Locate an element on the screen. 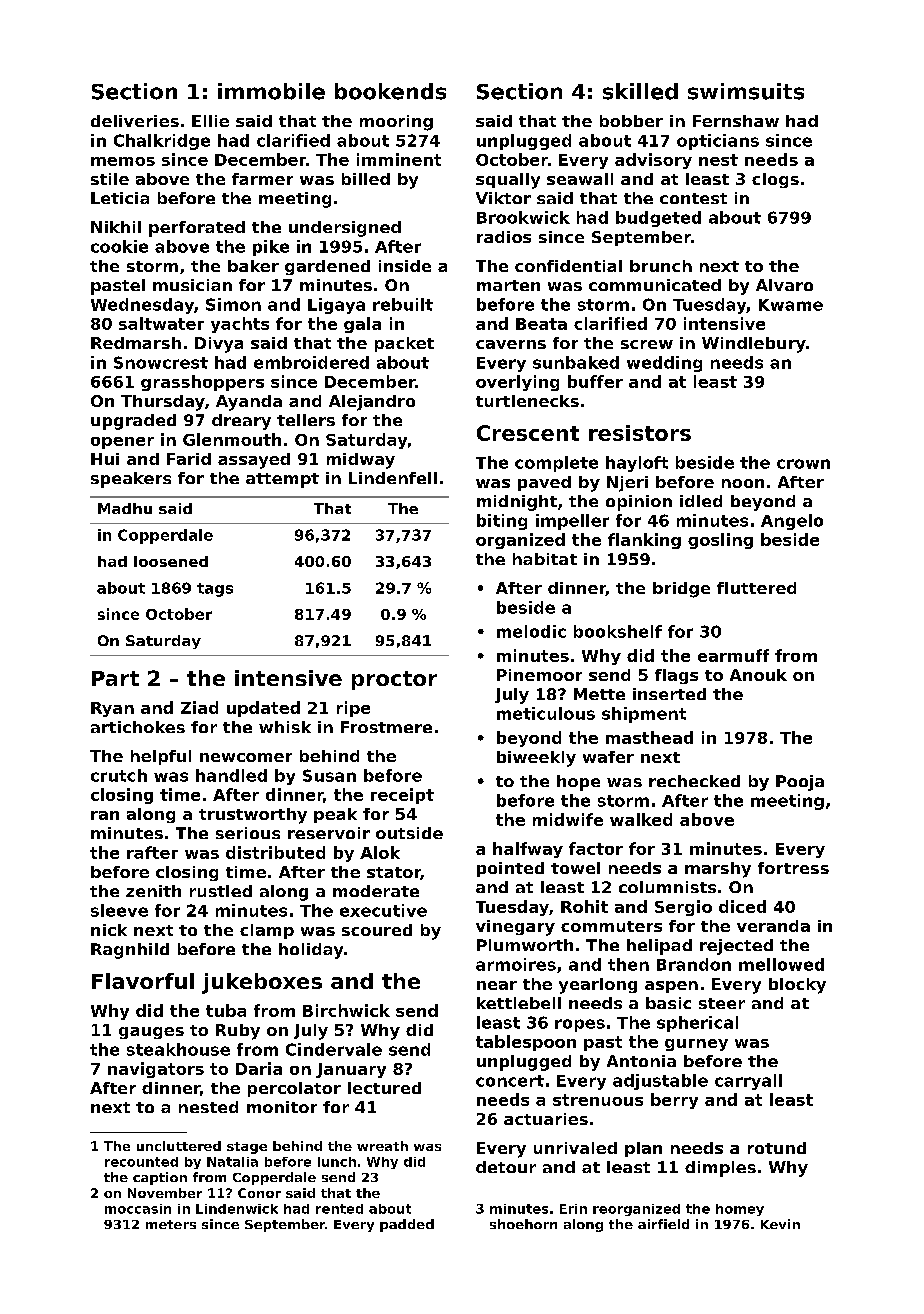  Windlebury is located at coordinates (754, 345).
